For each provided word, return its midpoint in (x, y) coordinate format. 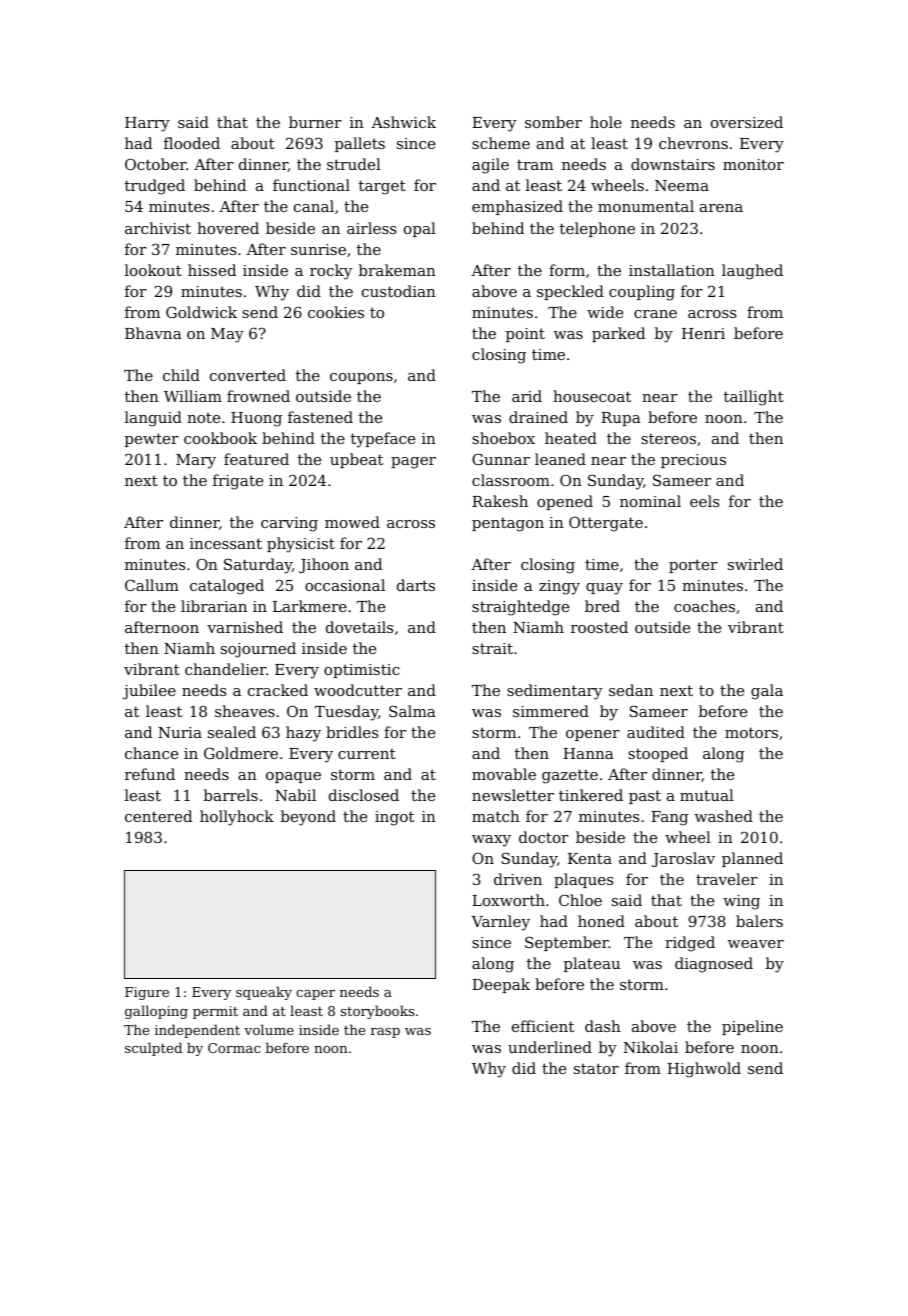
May (227, 335)
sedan (631, 690)
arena (721, 208)
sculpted (153, 1049)
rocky (331, 272)
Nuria (180, 732)
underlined (550, 1047)
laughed (752, 272)
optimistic (362, 671)
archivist (158, 228)
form (567, 270)
